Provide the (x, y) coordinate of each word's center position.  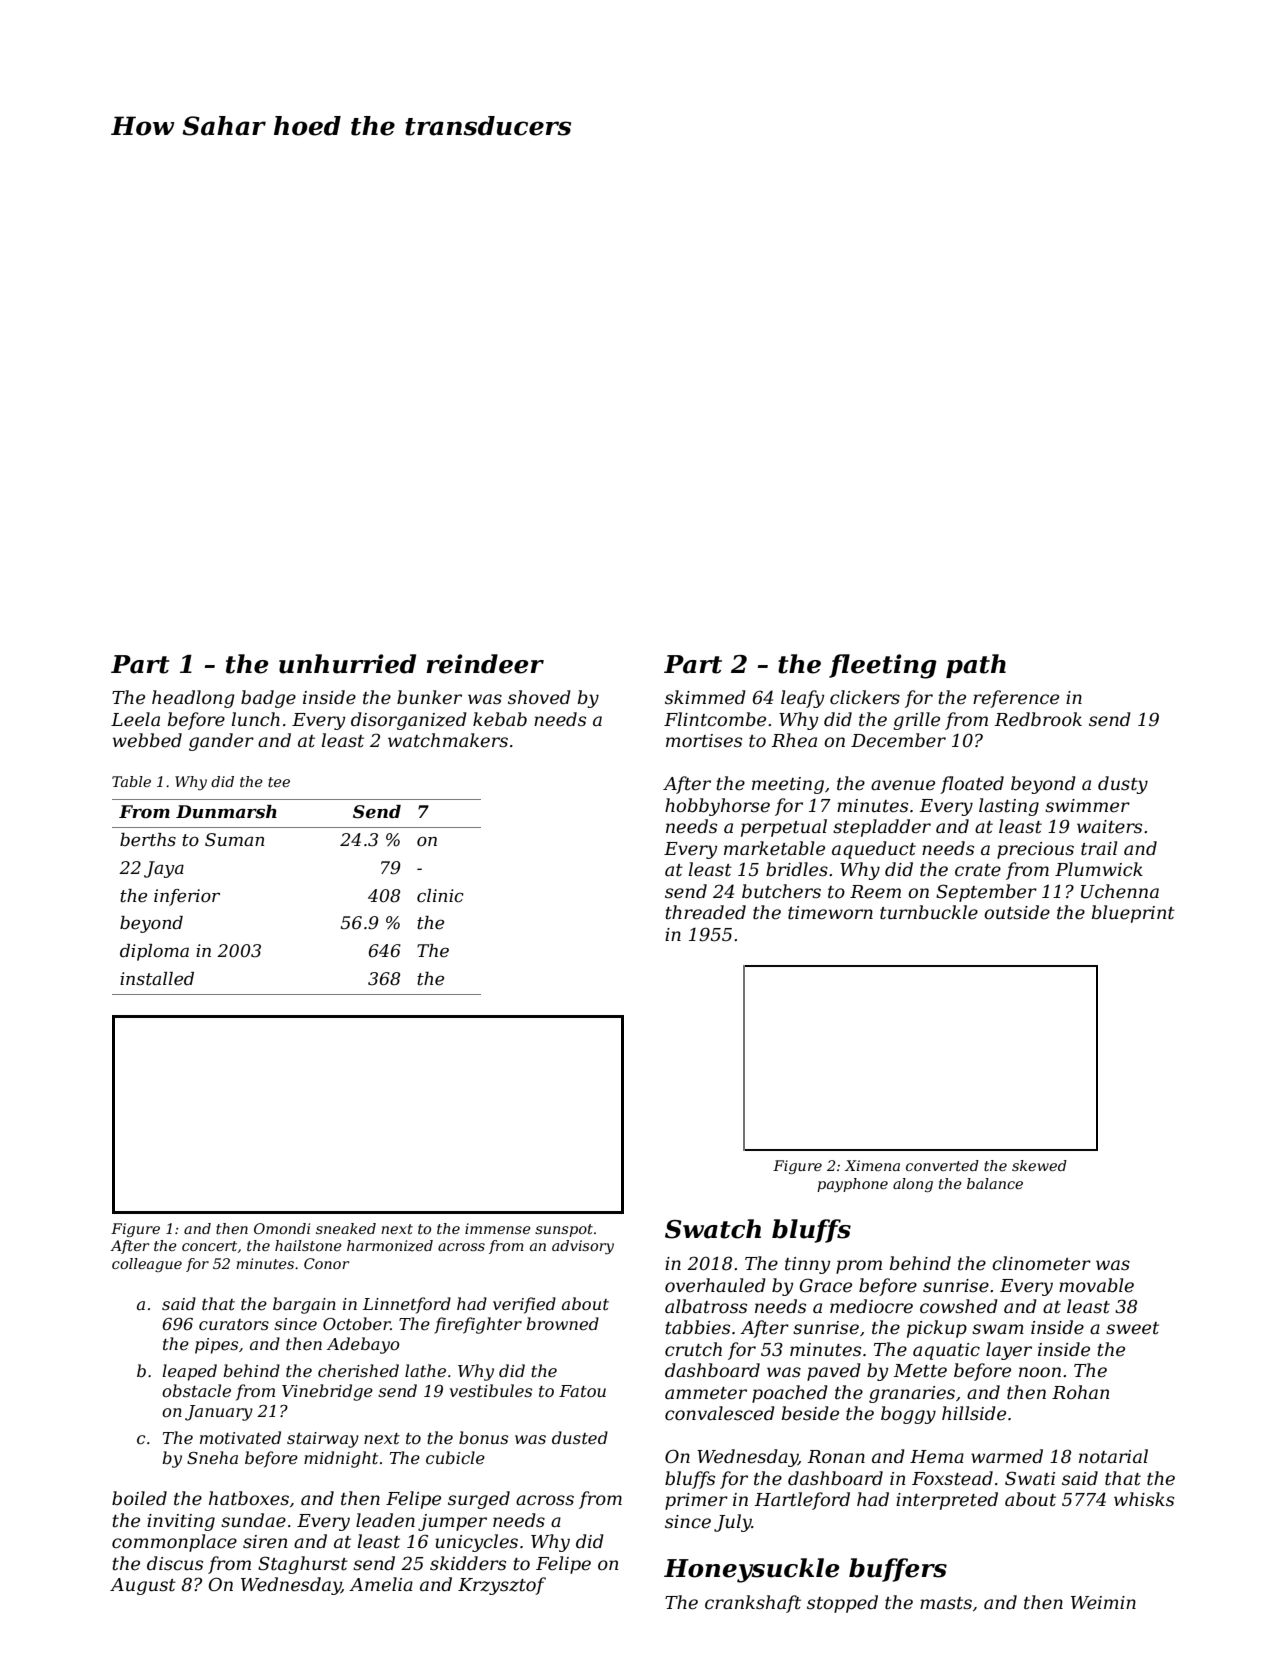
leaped (189, 1372)
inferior (187, 897)
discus (175, 1563)
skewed (1039, 1165)
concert (209, 1246)
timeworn (830, 913)
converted (942, 1165)
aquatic (946, 1351)
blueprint (1133, 914)
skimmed (705, 697)
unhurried (347, 664)
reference (1016, 699)
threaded (705, 912)
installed (157, 979)
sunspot (564, 1230)
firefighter (478, 1325)
